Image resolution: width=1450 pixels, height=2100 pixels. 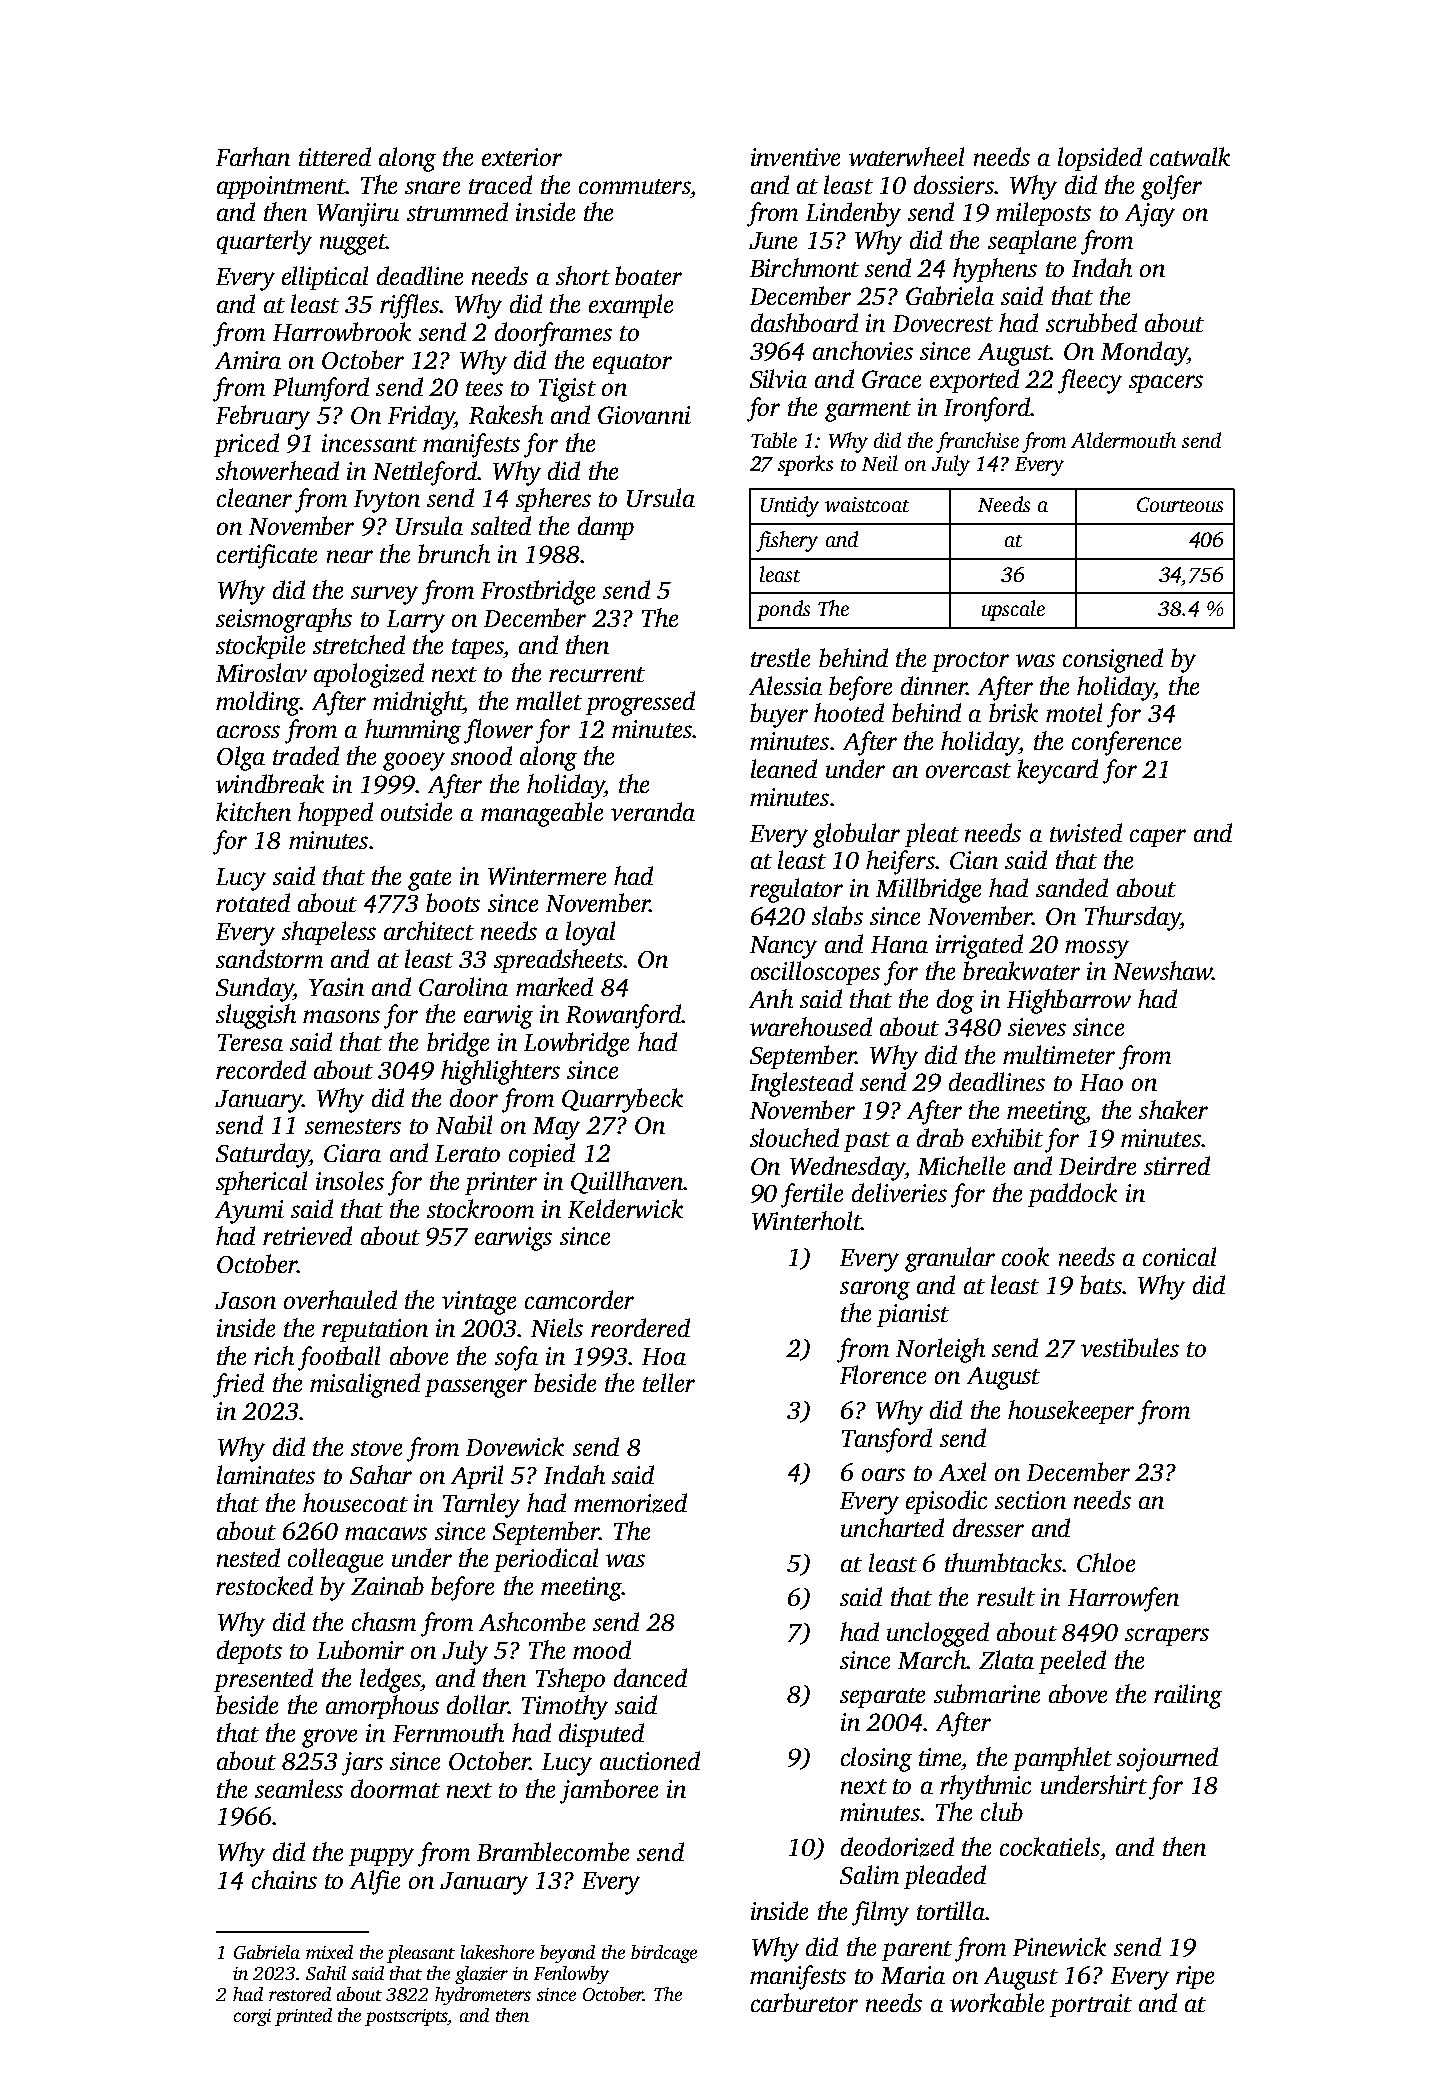 I want to click on postscripts, so click(x=406, y=2017).
